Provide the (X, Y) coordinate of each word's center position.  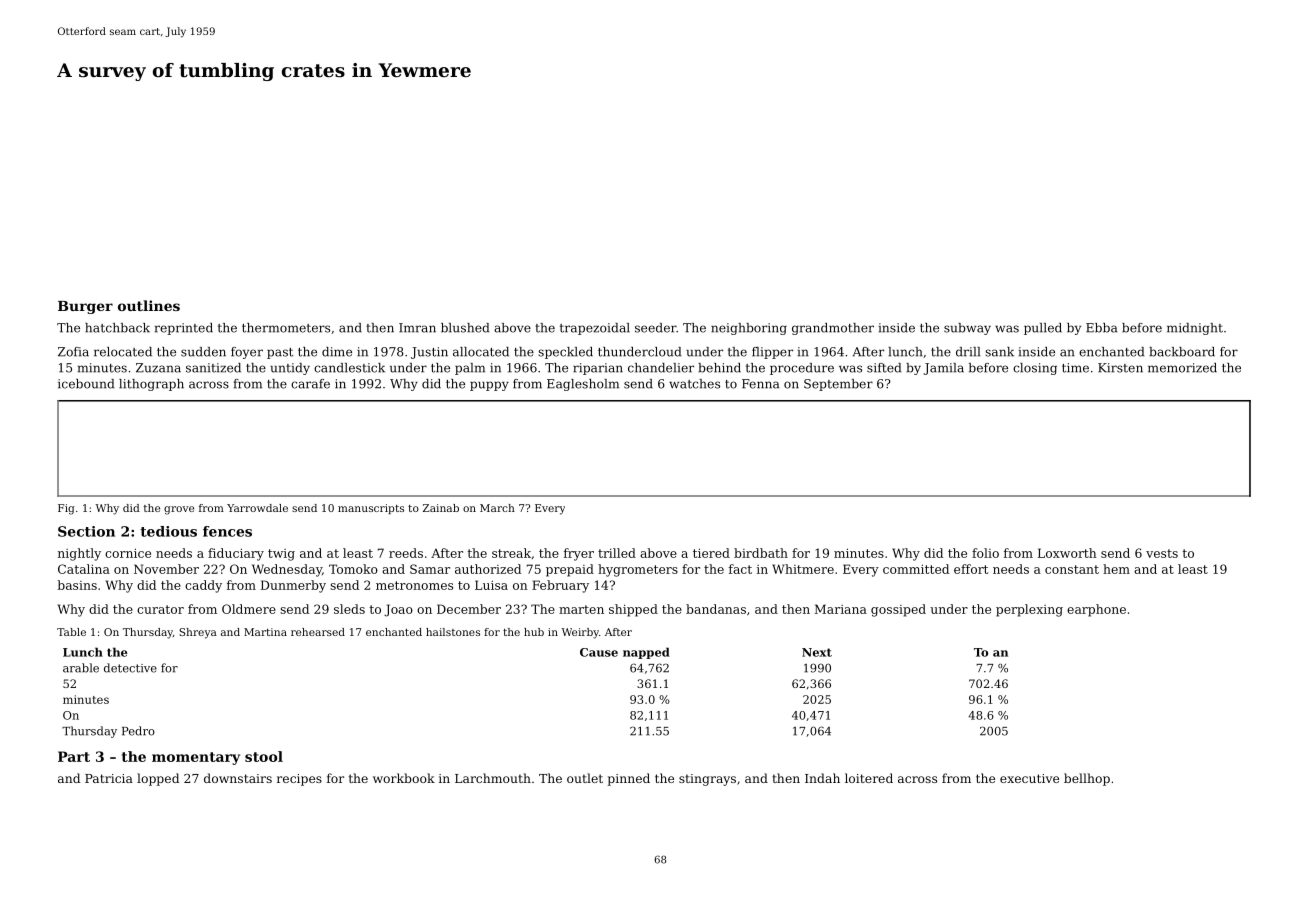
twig (281, 555)
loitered (869, 778)
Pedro (138, 731)
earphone (1096, 610)
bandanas (716, 609)
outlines (149, 305)
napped (646, 653)
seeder (655, 328)
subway (967, 329)
